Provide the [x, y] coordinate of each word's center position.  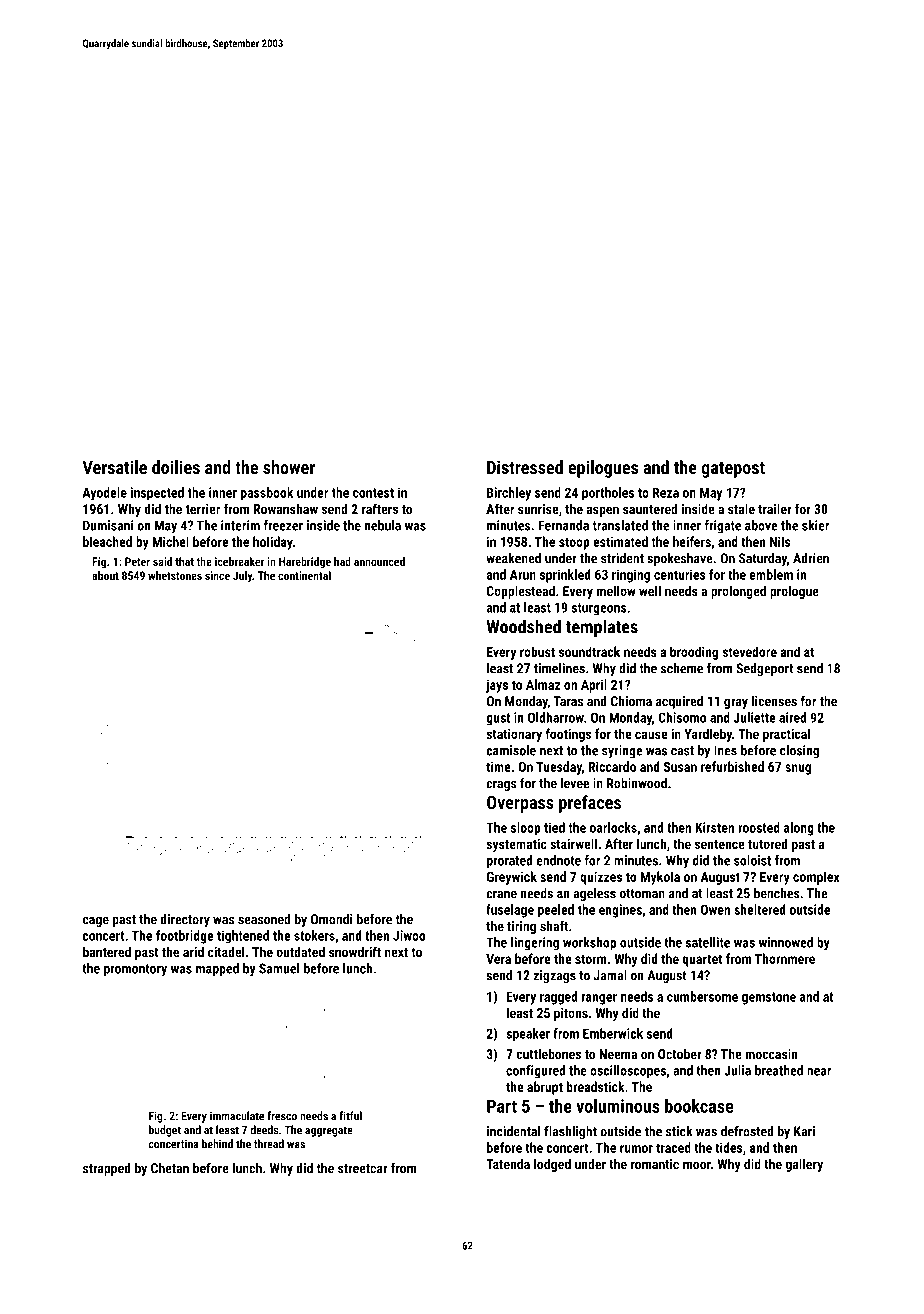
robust [537, 651]
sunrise [538, 509]
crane [501, 895]
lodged [552, 1165]
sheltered [760, 909]
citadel [226, 951]
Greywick [512, 878]
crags [501, 785]
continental [304, 575]
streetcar [363, 1169]
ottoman [642, 894]
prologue [794, 592]
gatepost [733, 470]
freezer [283, 525]
